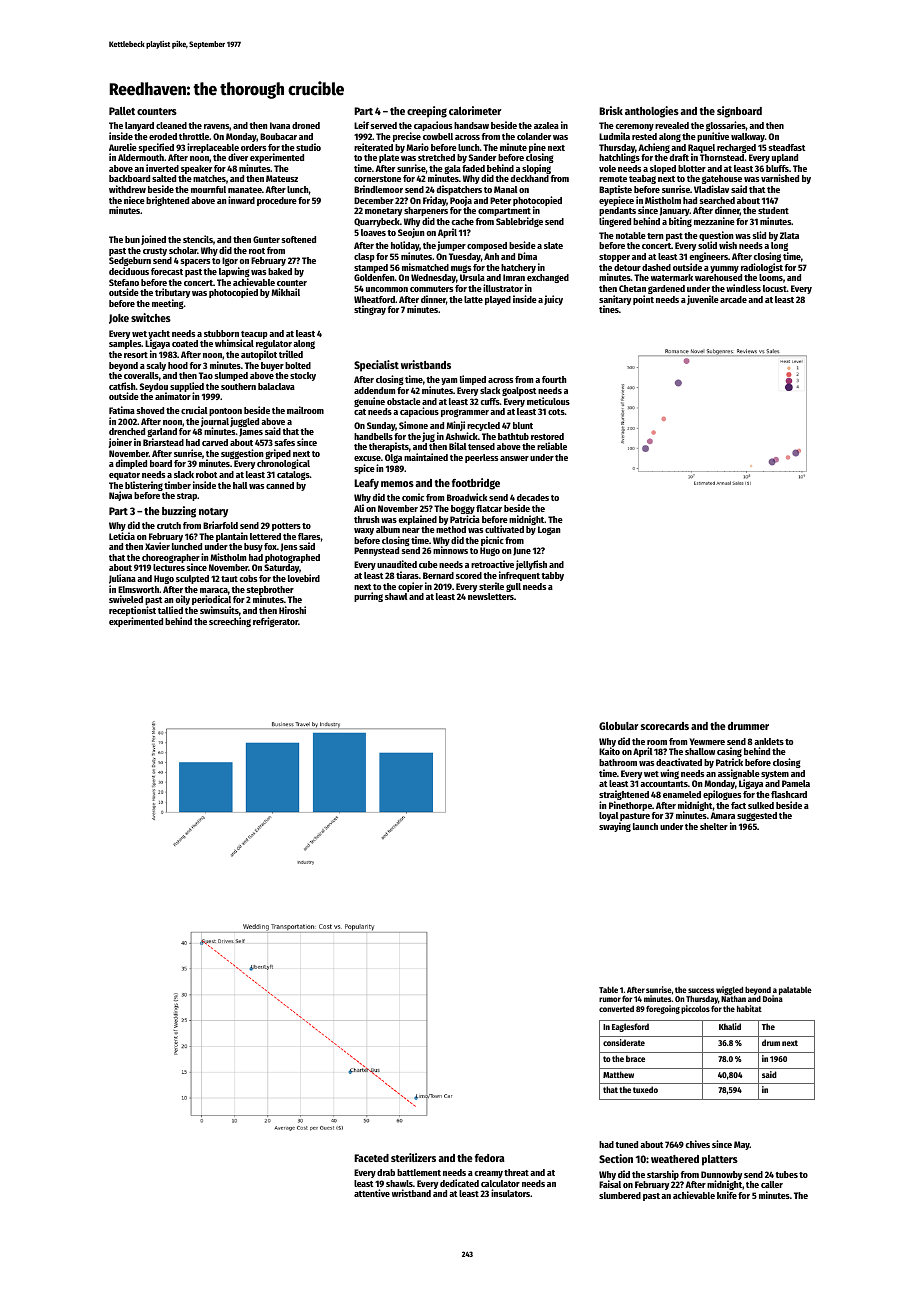  I want to click on buzzing, so click(179, 512).
